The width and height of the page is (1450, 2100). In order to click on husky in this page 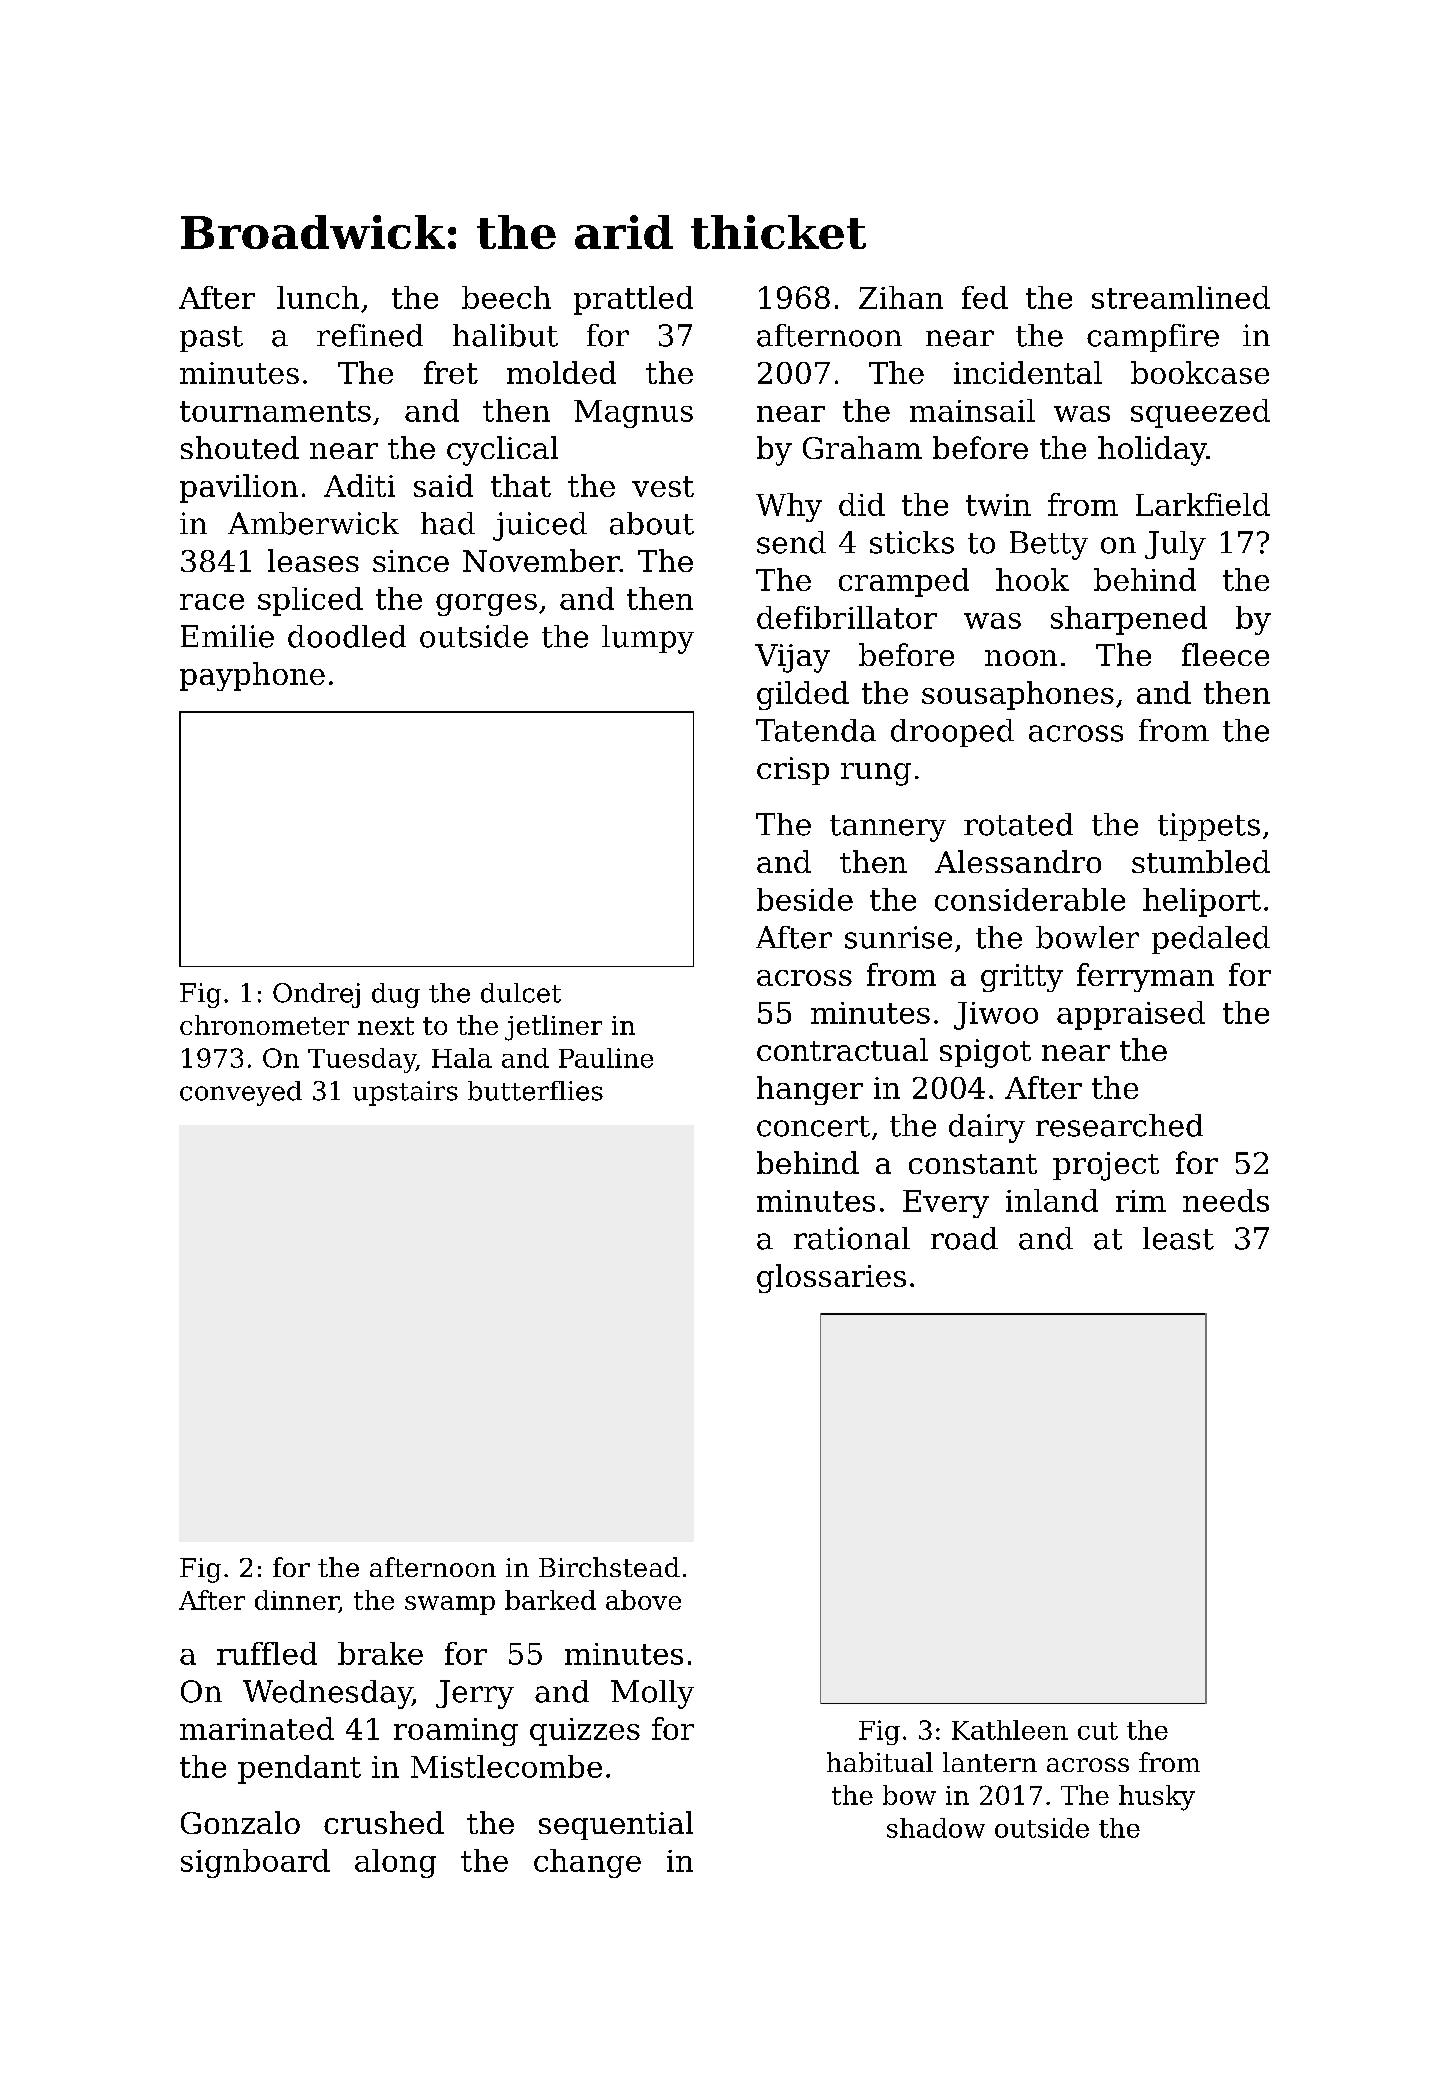, I will do `click(1157, 1798)`.
